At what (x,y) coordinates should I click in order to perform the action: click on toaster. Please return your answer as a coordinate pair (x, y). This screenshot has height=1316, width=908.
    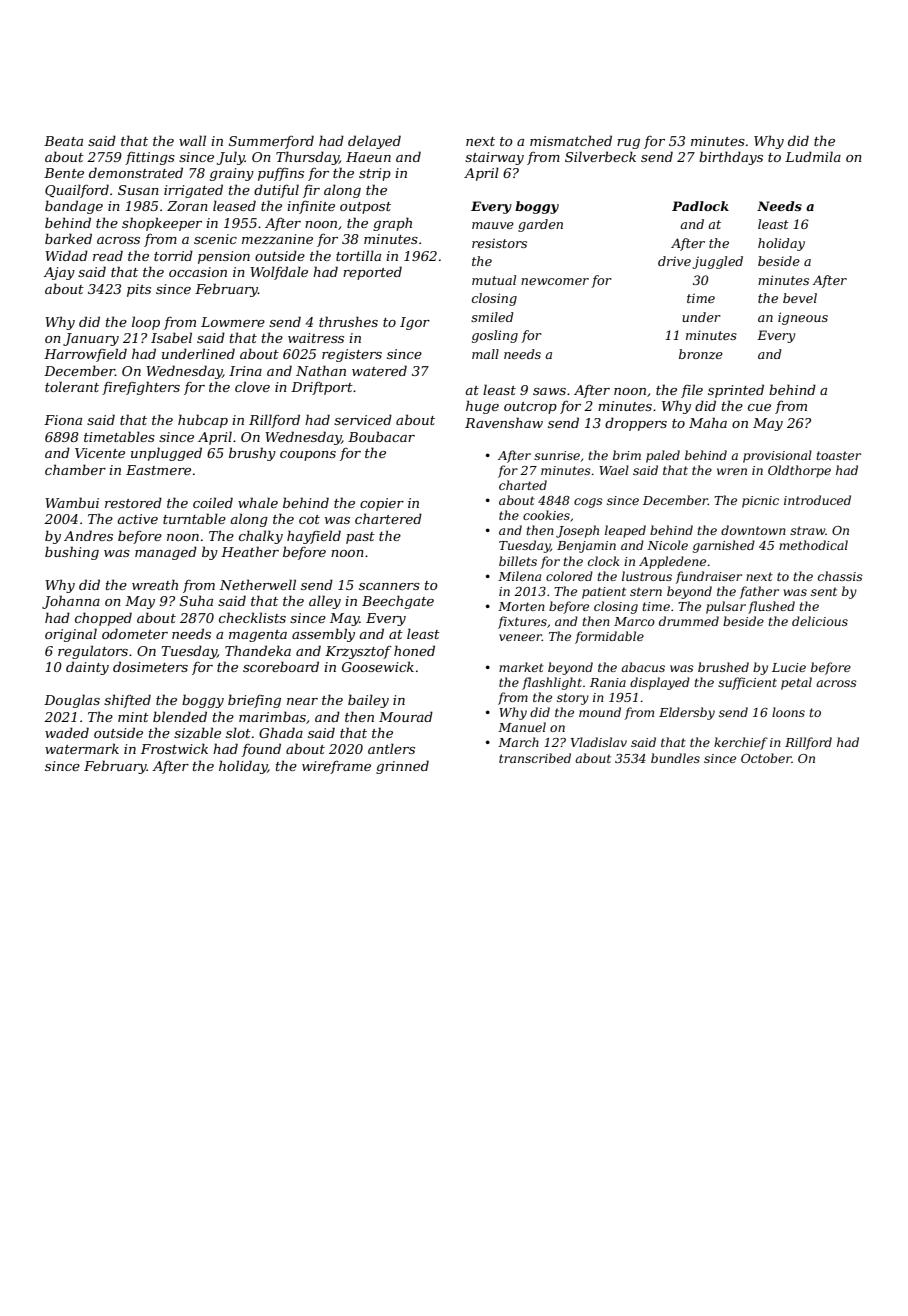
    Looking at the image, I should click on (838, 455).
